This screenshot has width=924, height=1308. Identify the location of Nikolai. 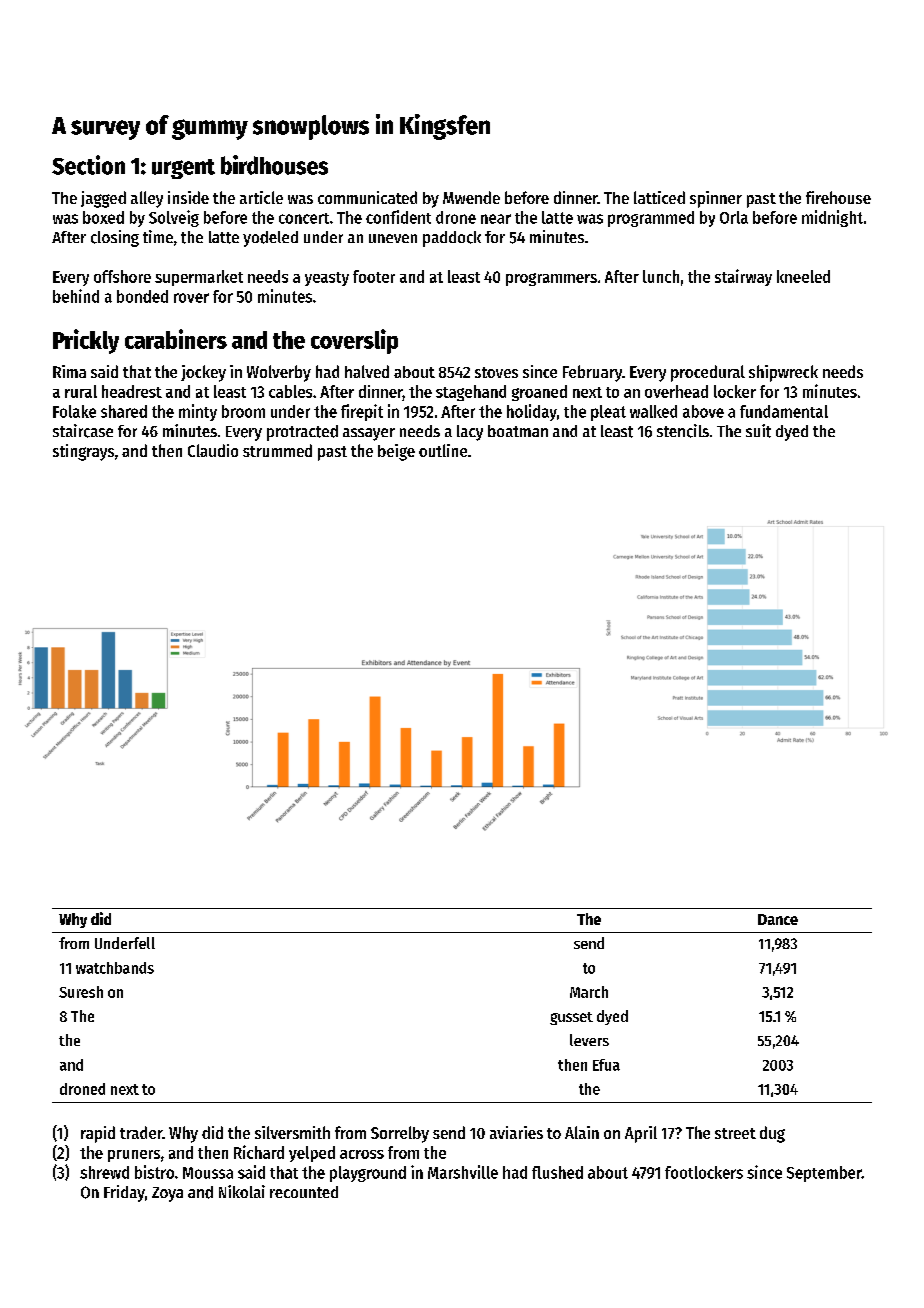
(242, 1191).
